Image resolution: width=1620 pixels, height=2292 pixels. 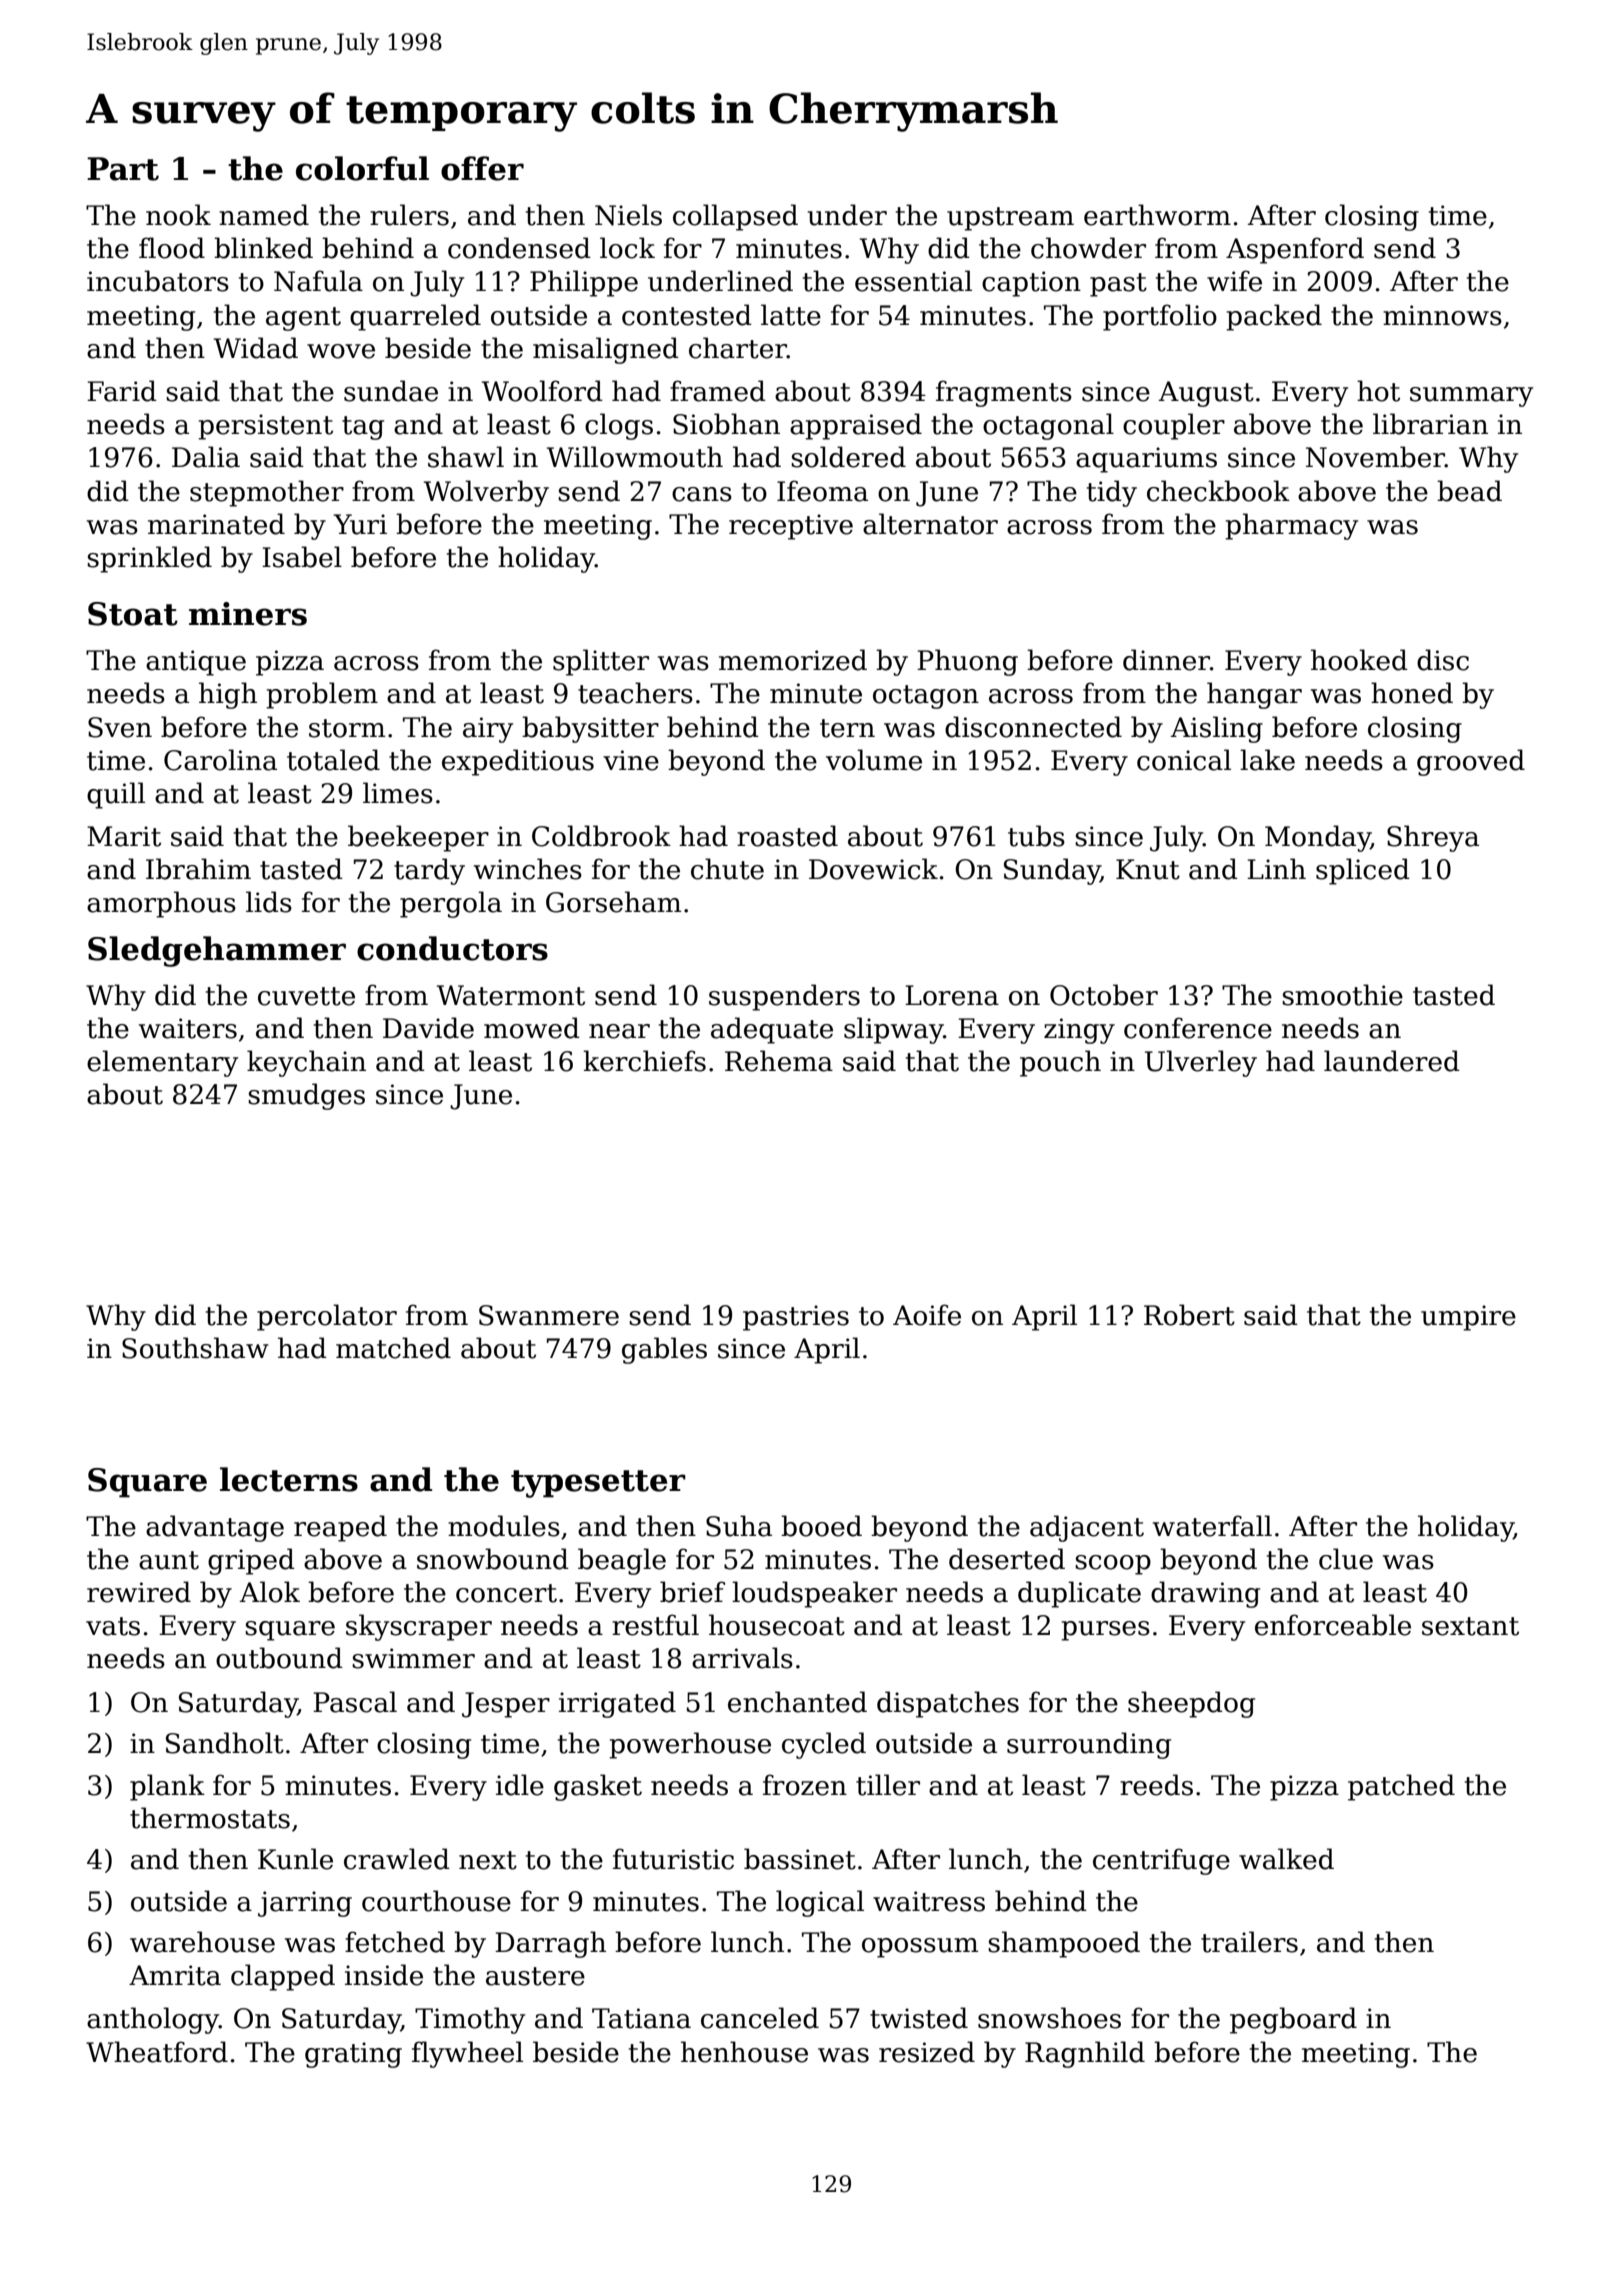 I want to click on lids, so click(x=269, y=902).
